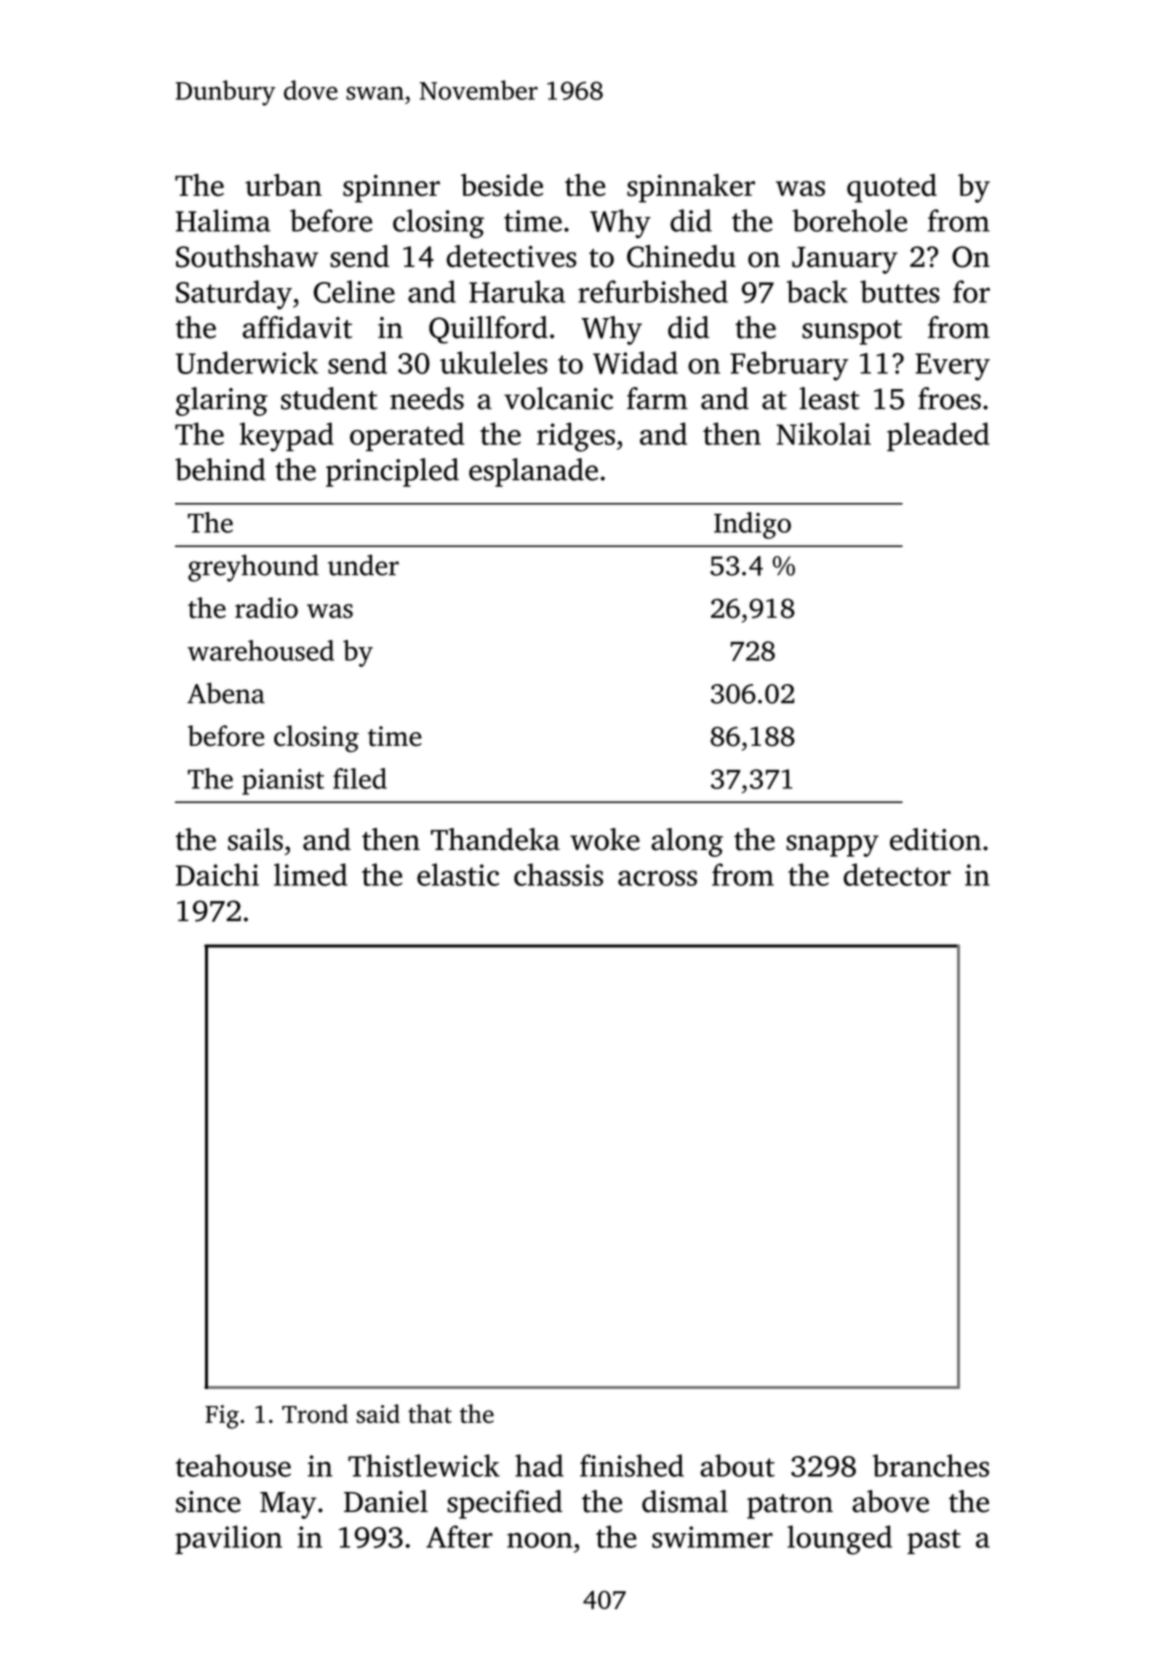  I want to click on Fig, so click(222, 1417).
